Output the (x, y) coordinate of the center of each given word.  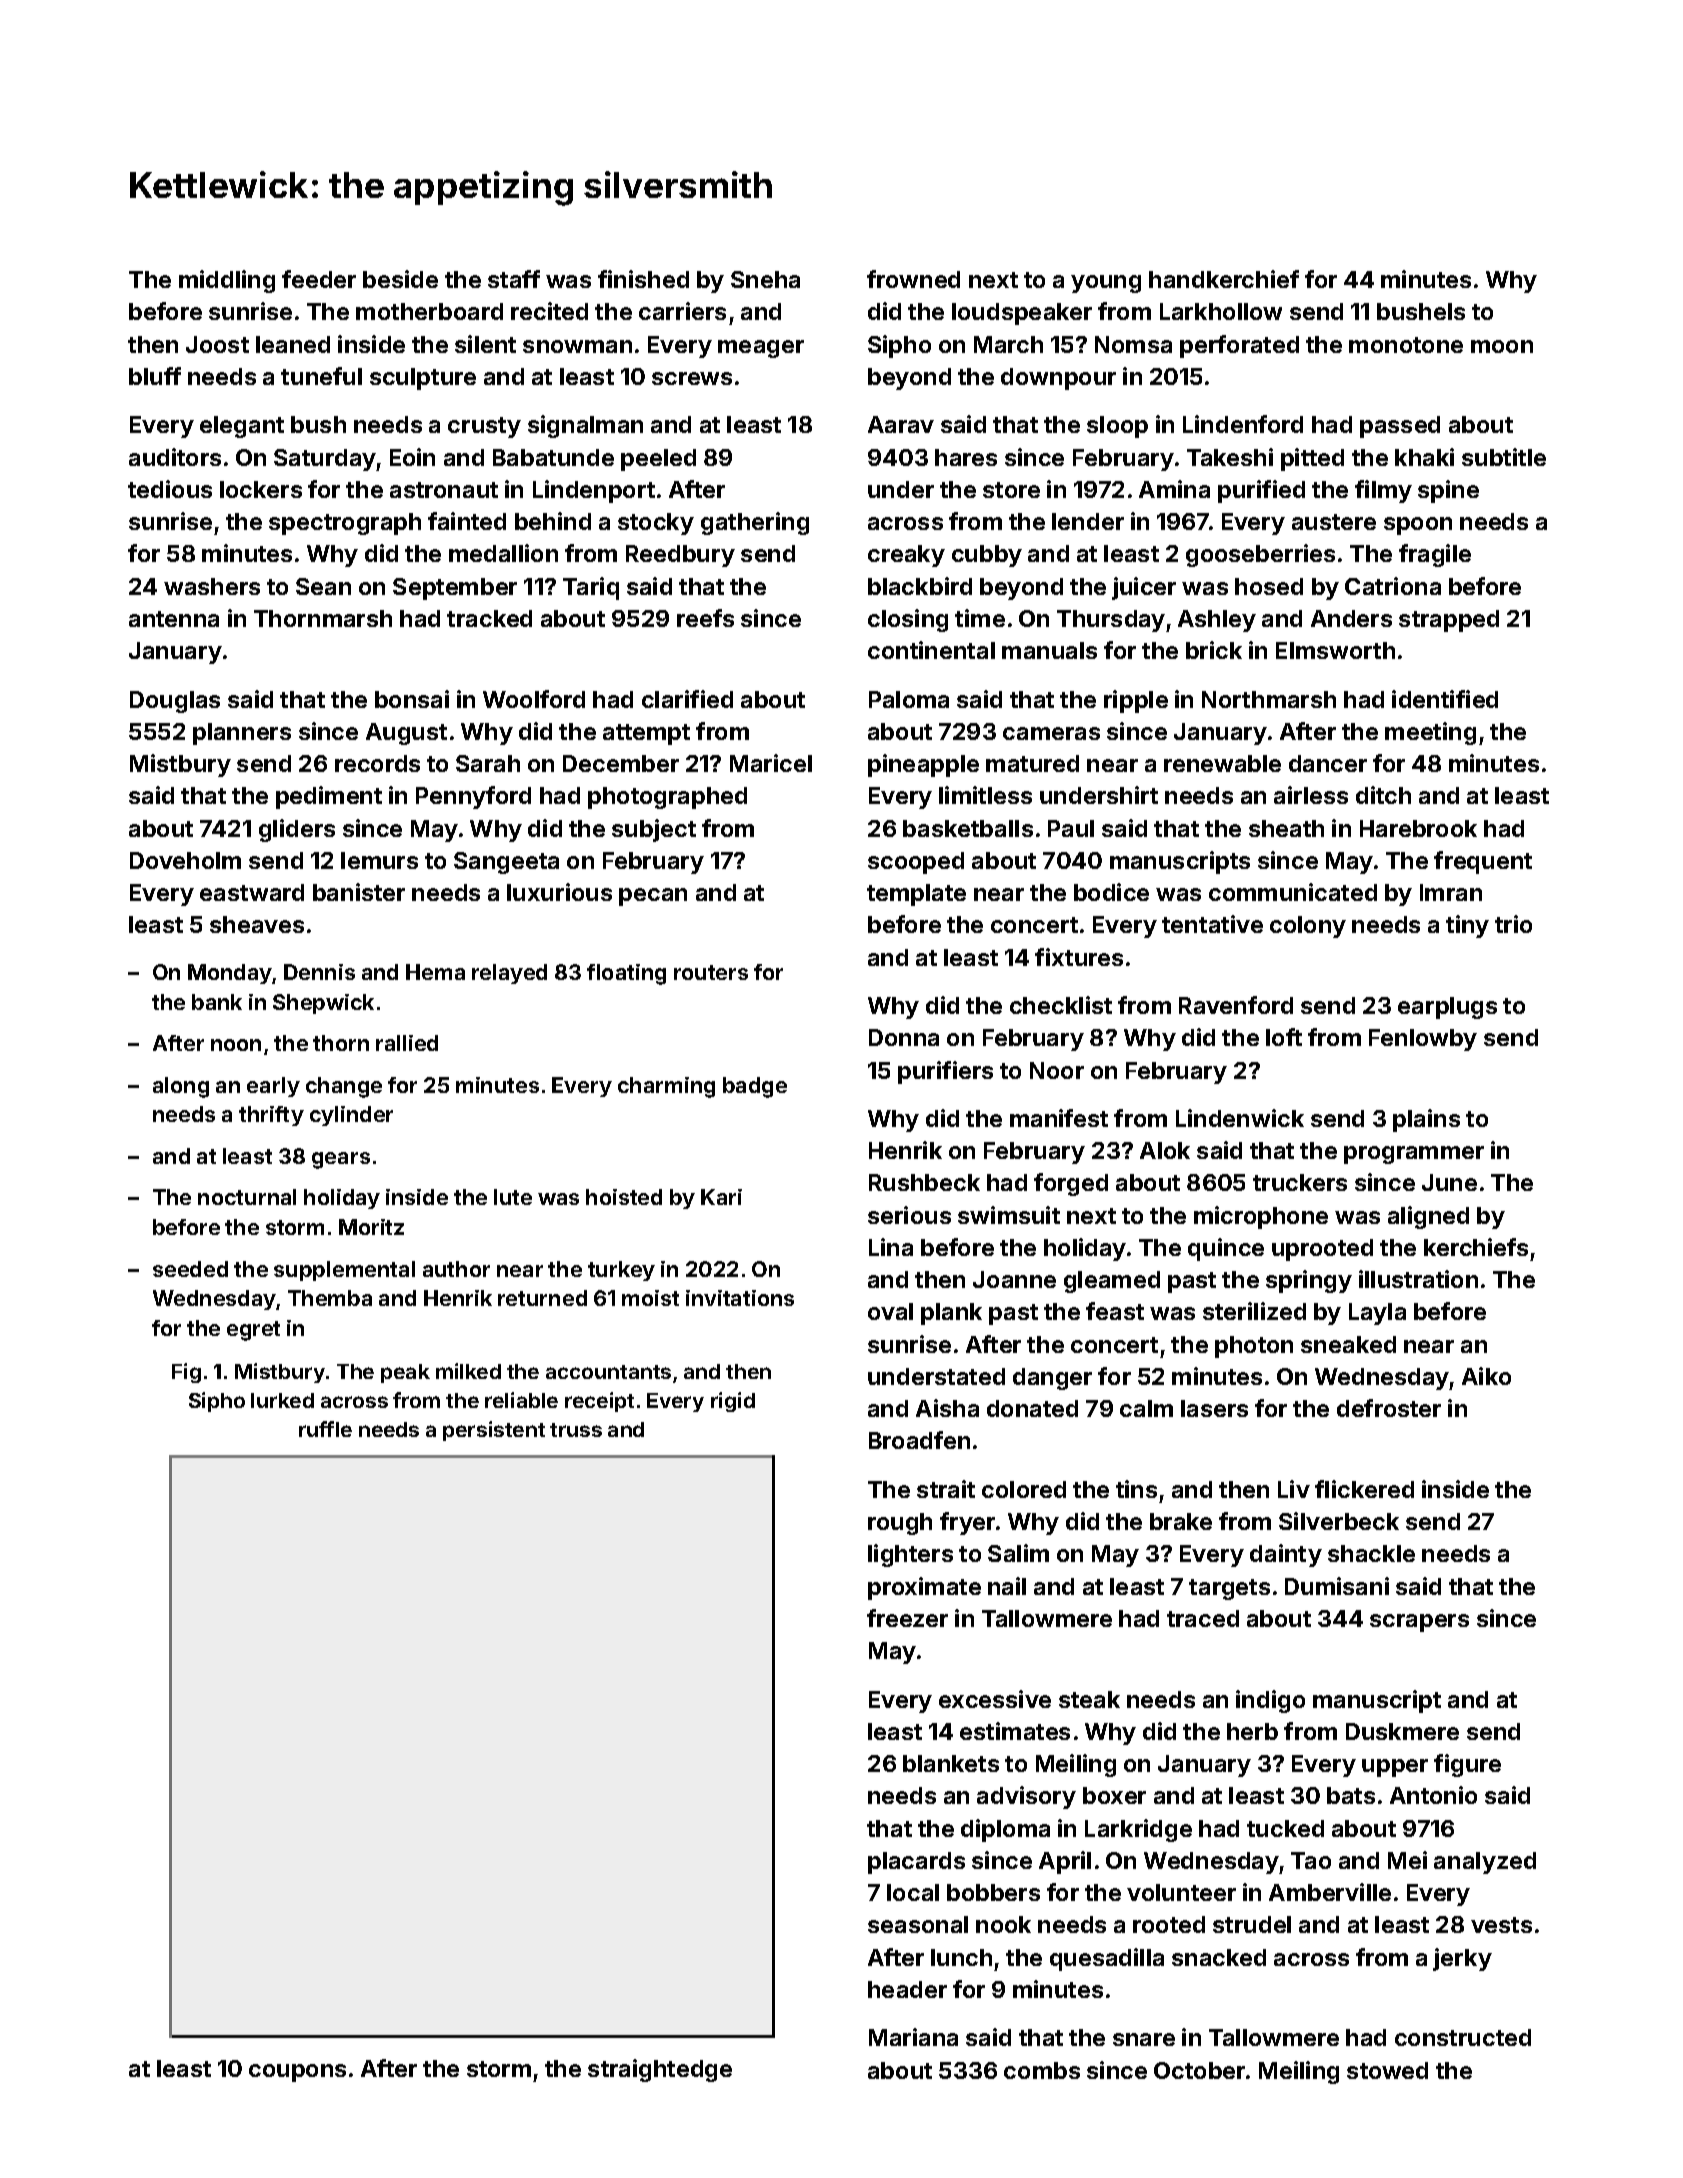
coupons (297, 2073)
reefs (705, 618)
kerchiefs (1476, 1247)
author (456, 1269)
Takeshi (1230, 457)
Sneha (765, 279)
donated (1032, 1408)
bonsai (412, 699)
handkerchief (1224, 279)
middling (227, 281)
